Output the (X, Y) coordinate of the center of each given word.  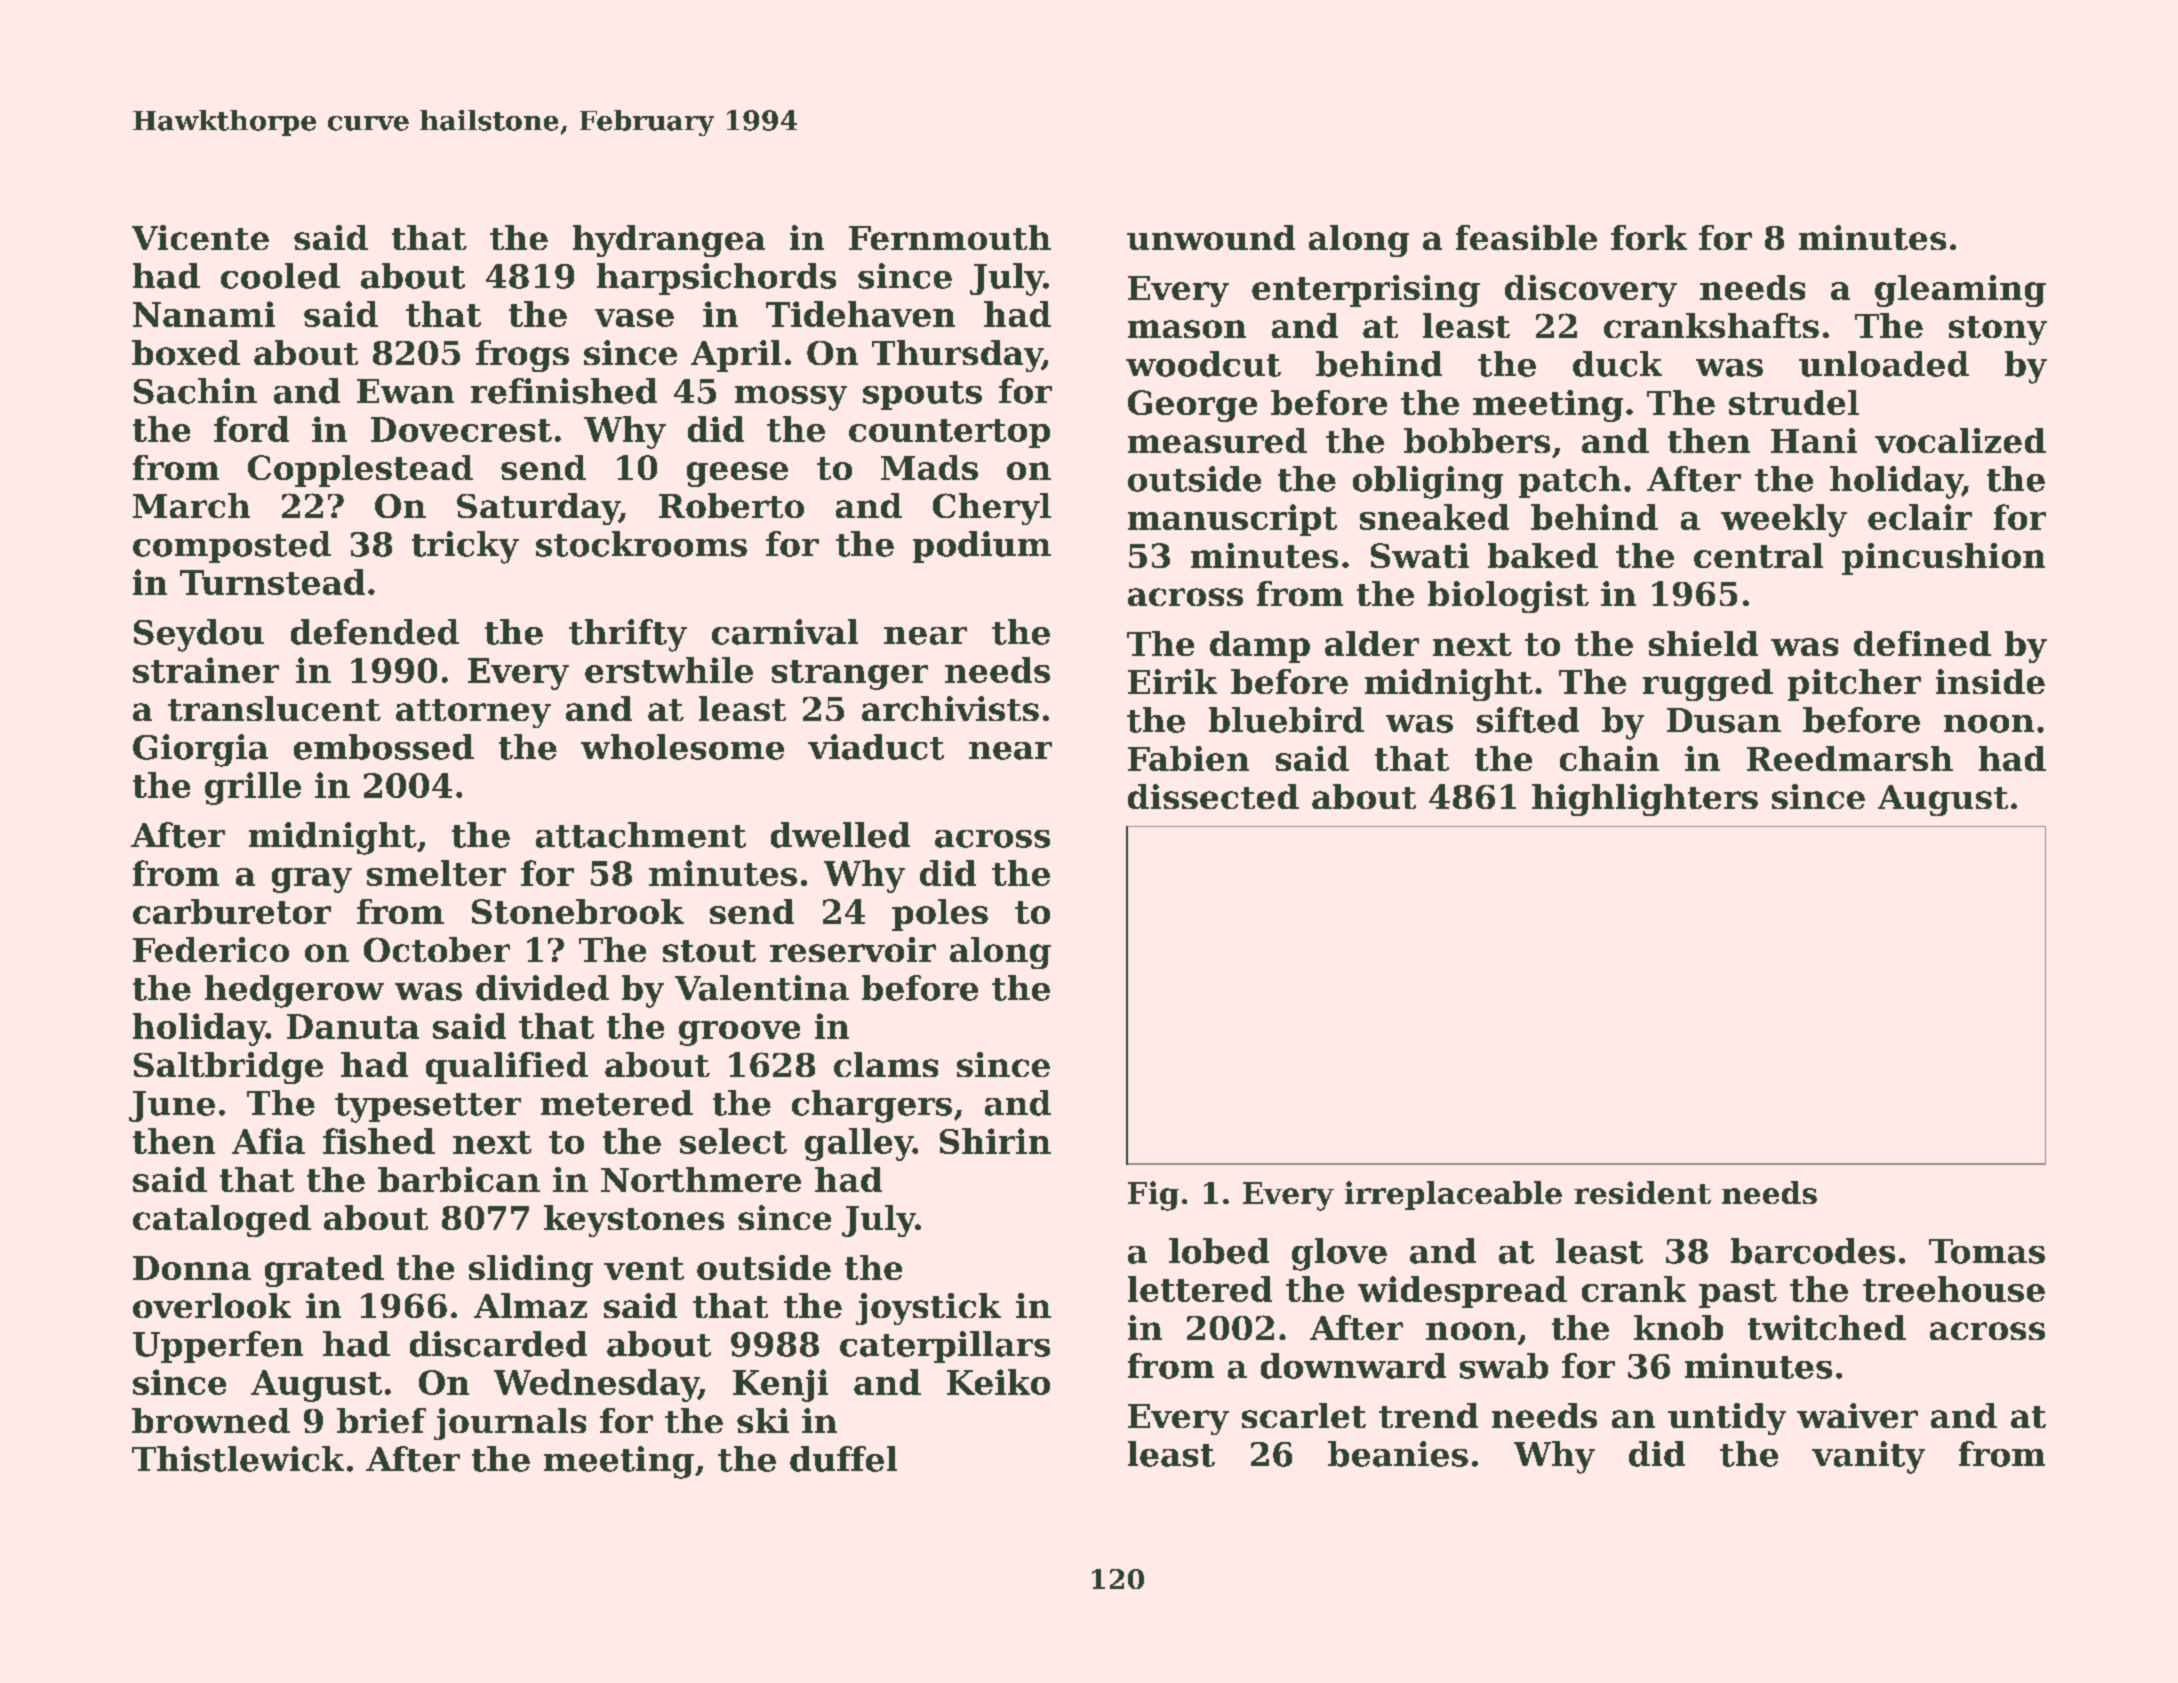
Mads (929, 467)
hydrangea (669, 241)
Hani (1814, 440)
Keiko (998, 1382)
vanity (1868, 1457)
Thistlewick (238, 1459)
